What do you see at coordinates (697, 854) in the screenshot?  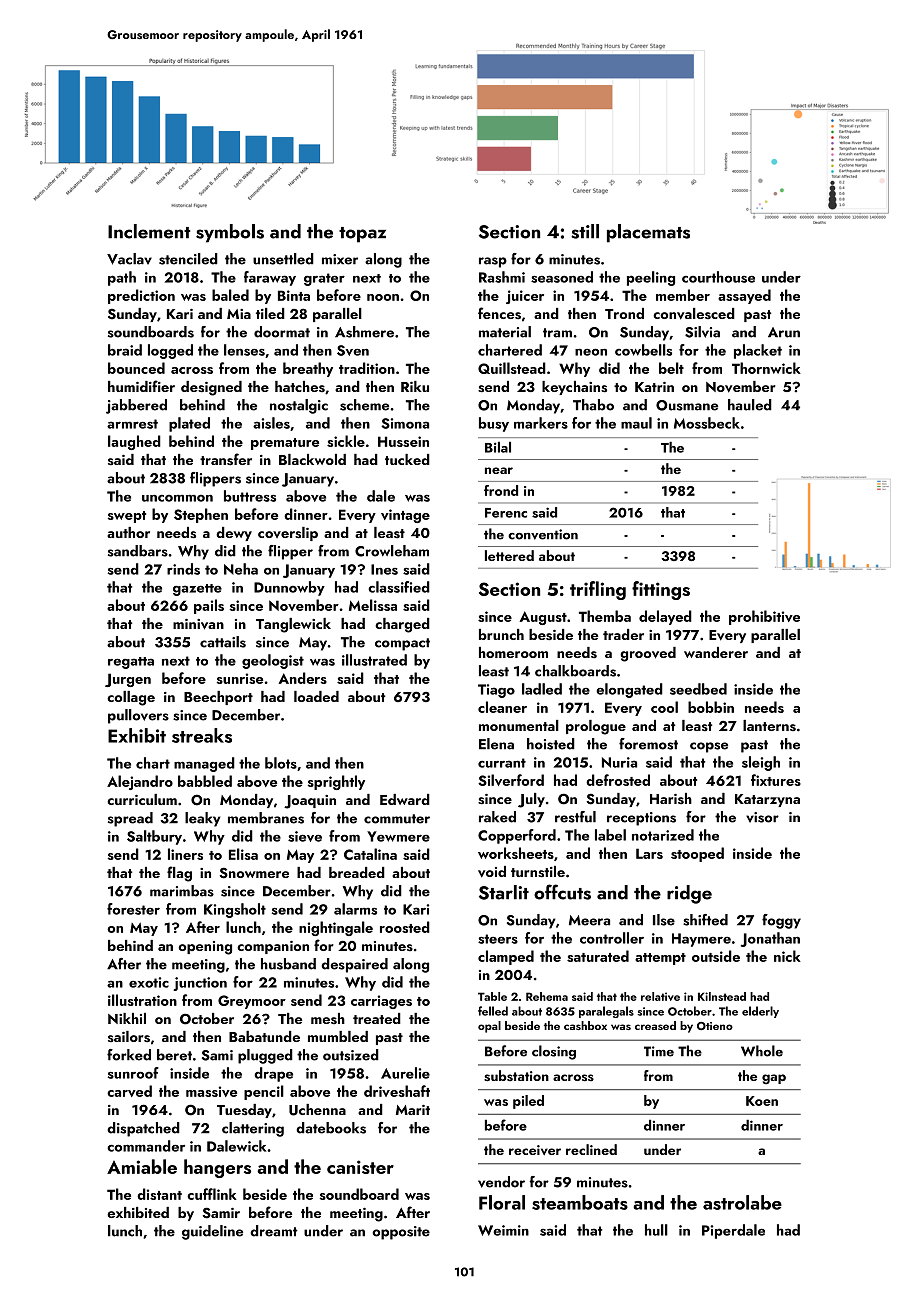 I see `stooped` at bounding box center [697, 854].
